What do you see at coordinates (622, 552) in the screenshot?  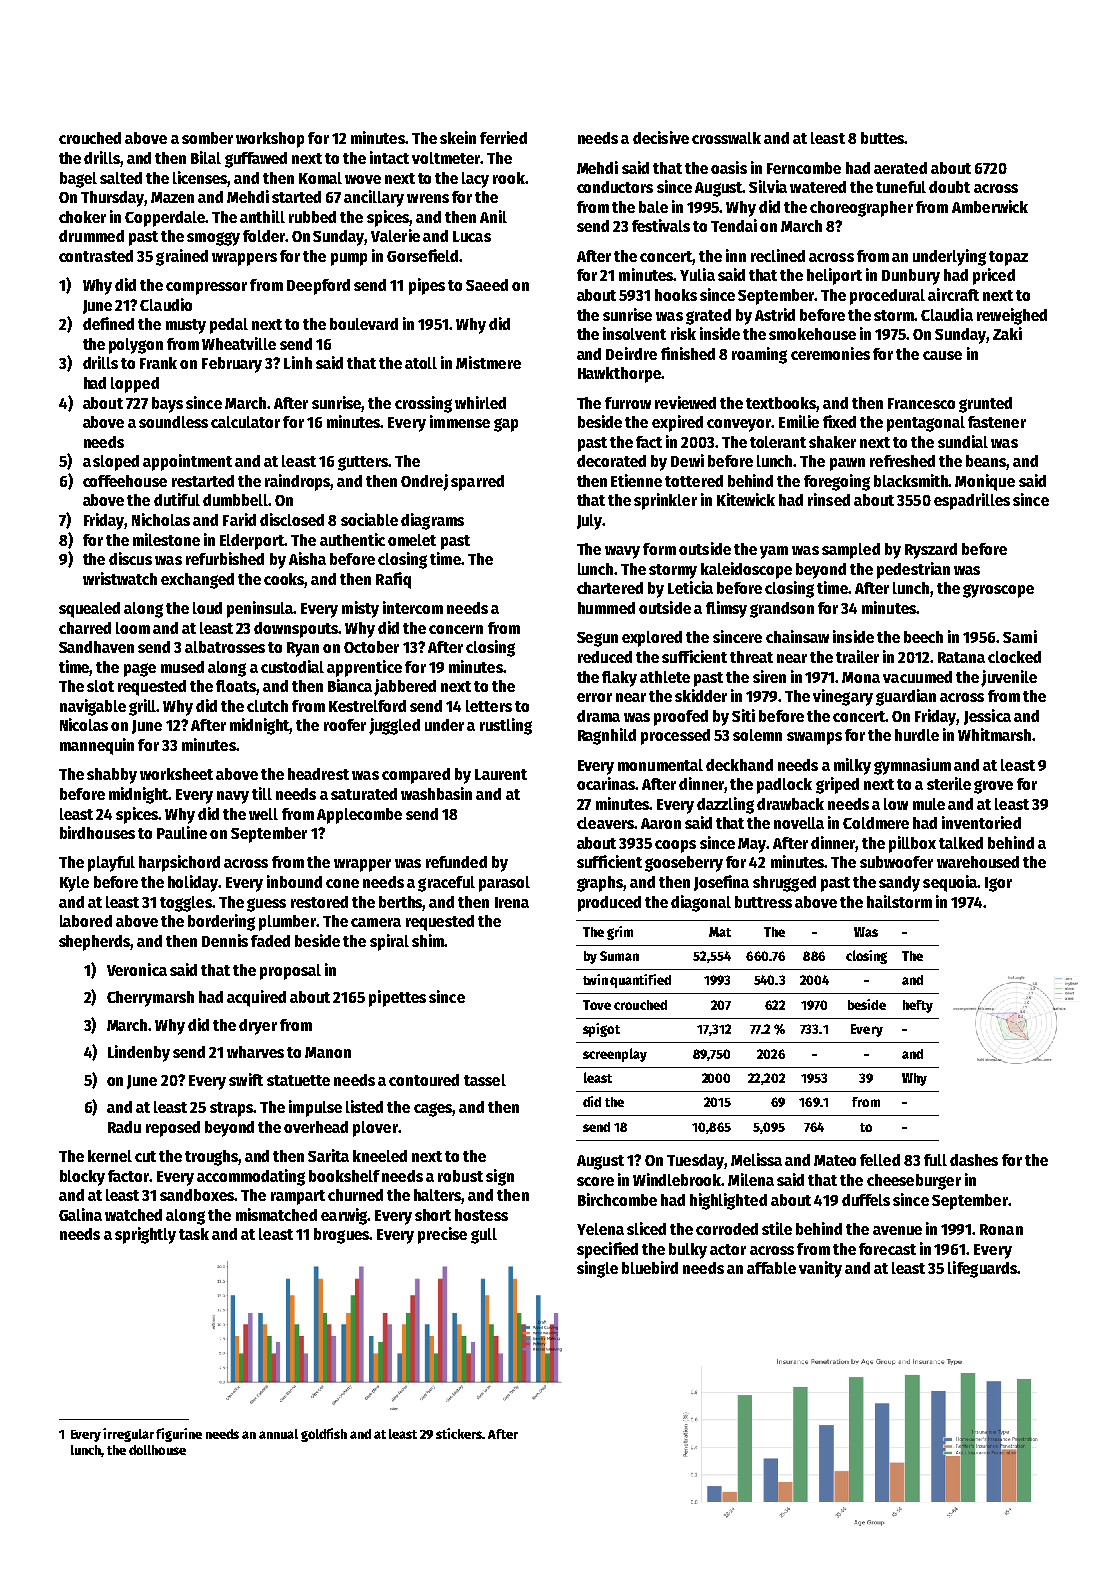 I see `wavy` at bounding box center [622, 552].
